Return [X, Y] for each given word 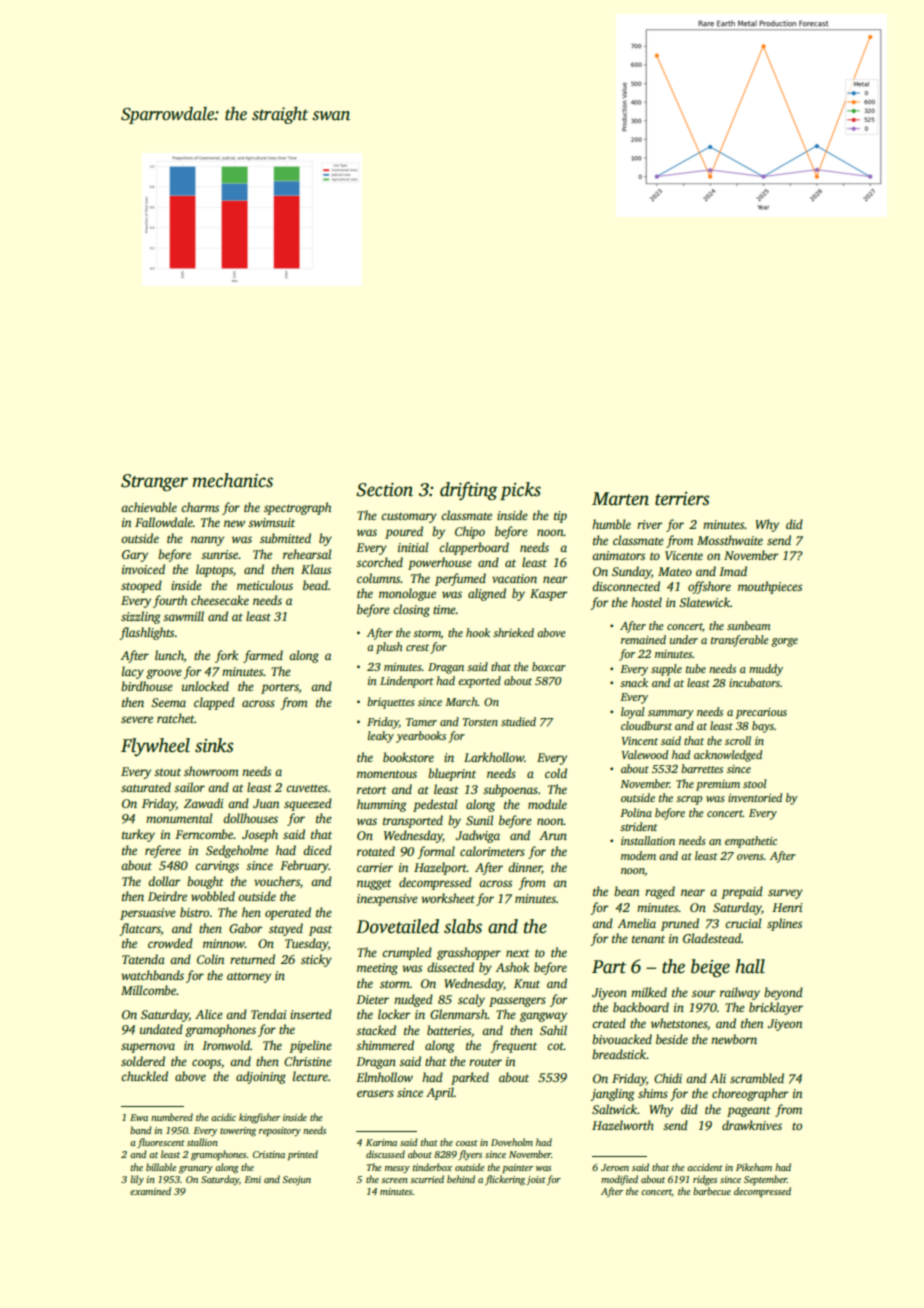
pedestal [435, 805]
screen [394, 1180]
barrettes [702, 768]
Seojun [296, 1180]
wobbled [213, 896]
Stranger [154, 483]
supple [666, 670]
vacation [514, 578]
